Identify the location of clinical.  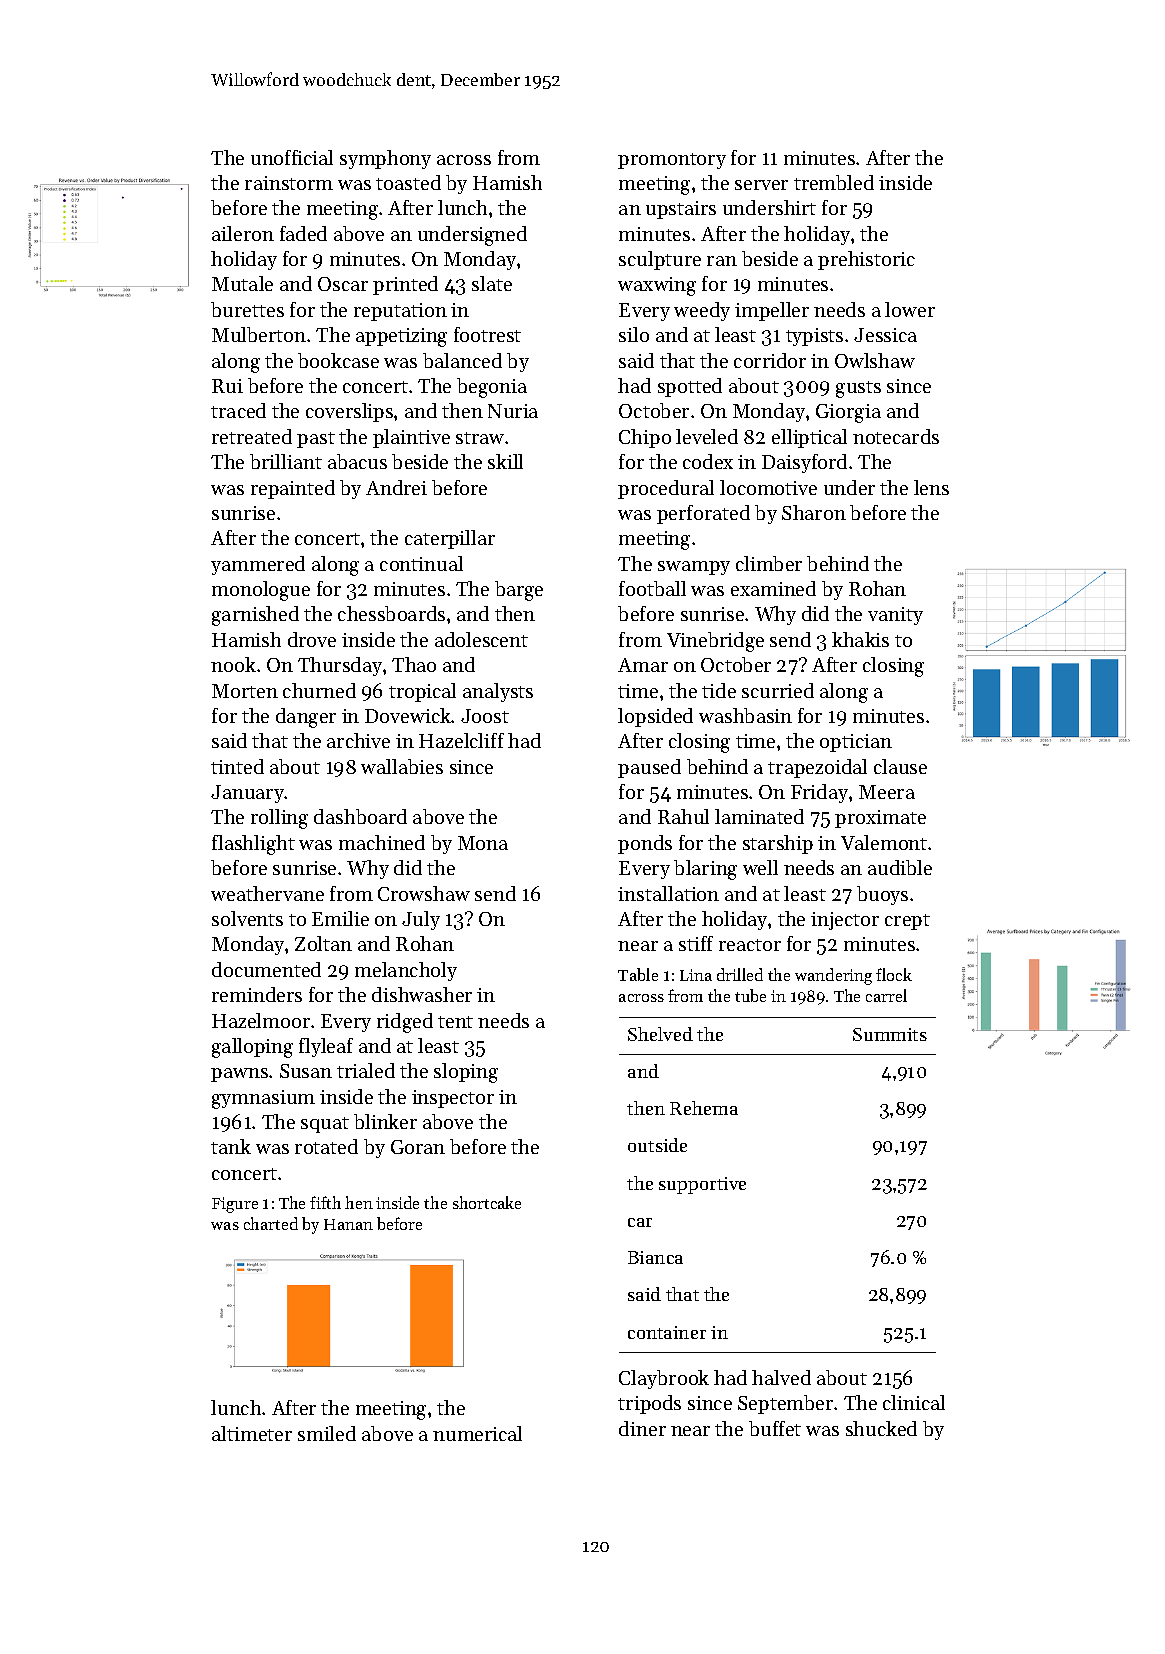
(914, 1402).
